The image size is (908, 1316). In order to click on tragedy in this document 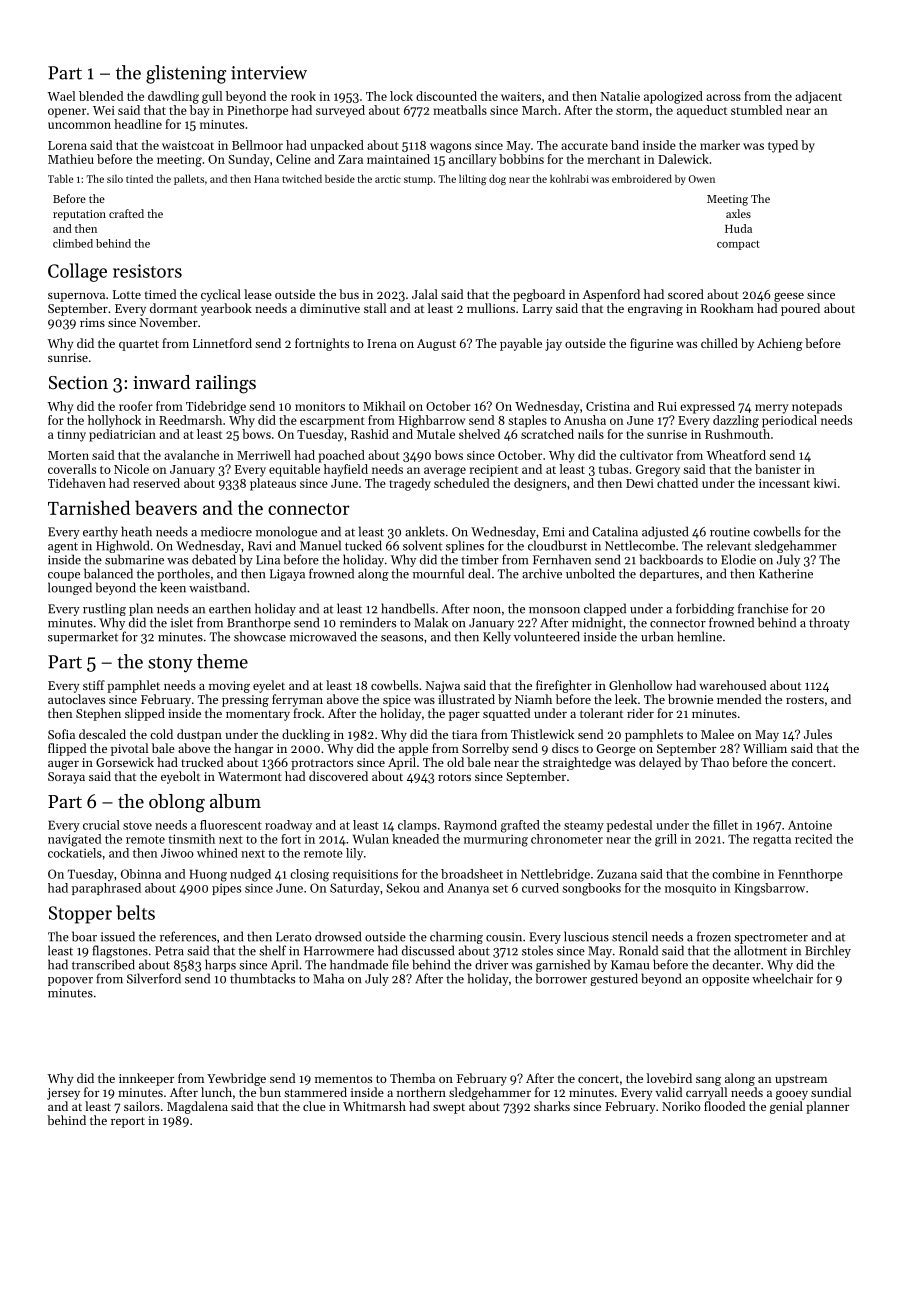, I will do `click(410, 484)`.
